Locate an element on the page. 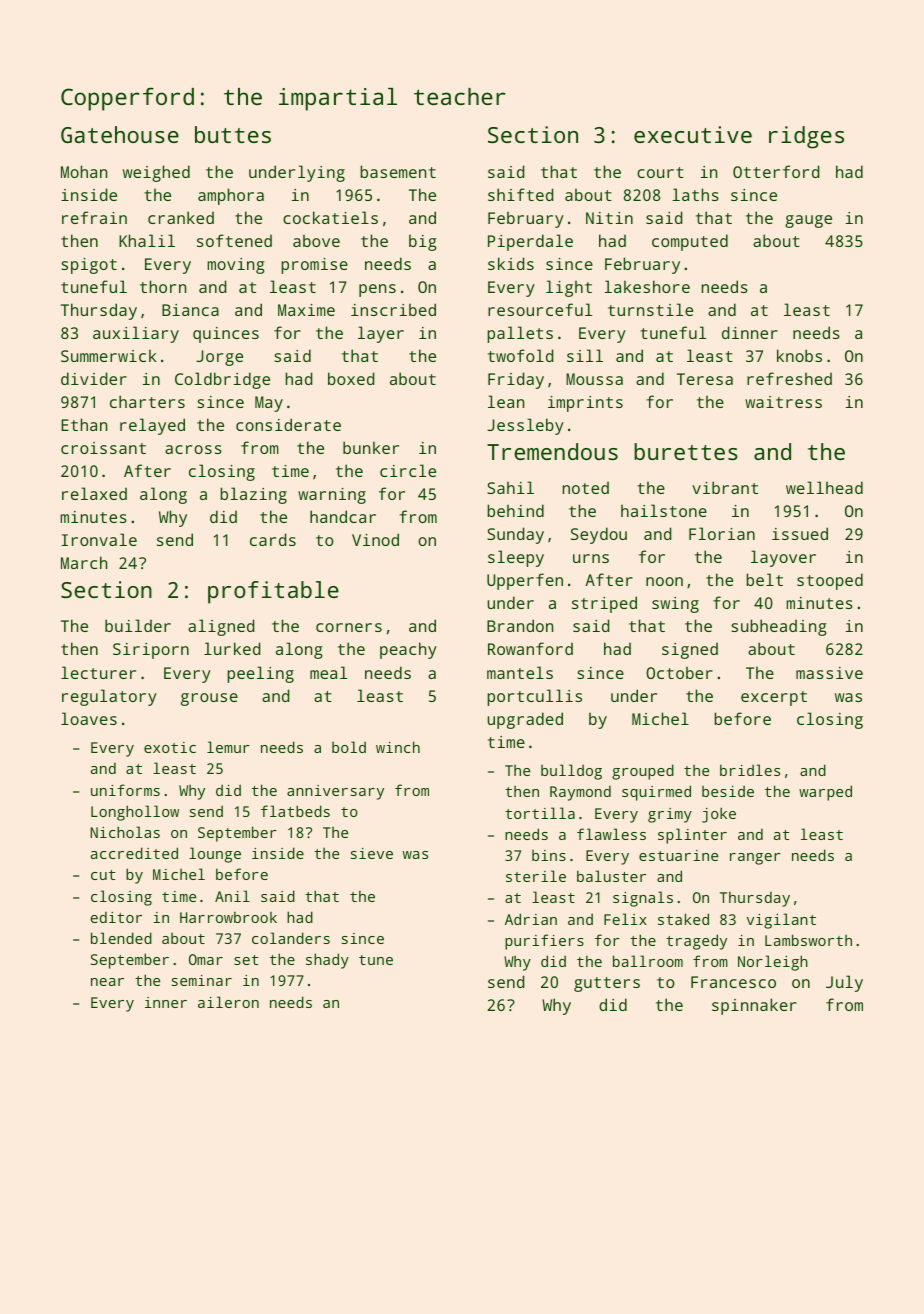 This document has height=1314, width=924. spinnaker is located at coordinates (754, 1006).
